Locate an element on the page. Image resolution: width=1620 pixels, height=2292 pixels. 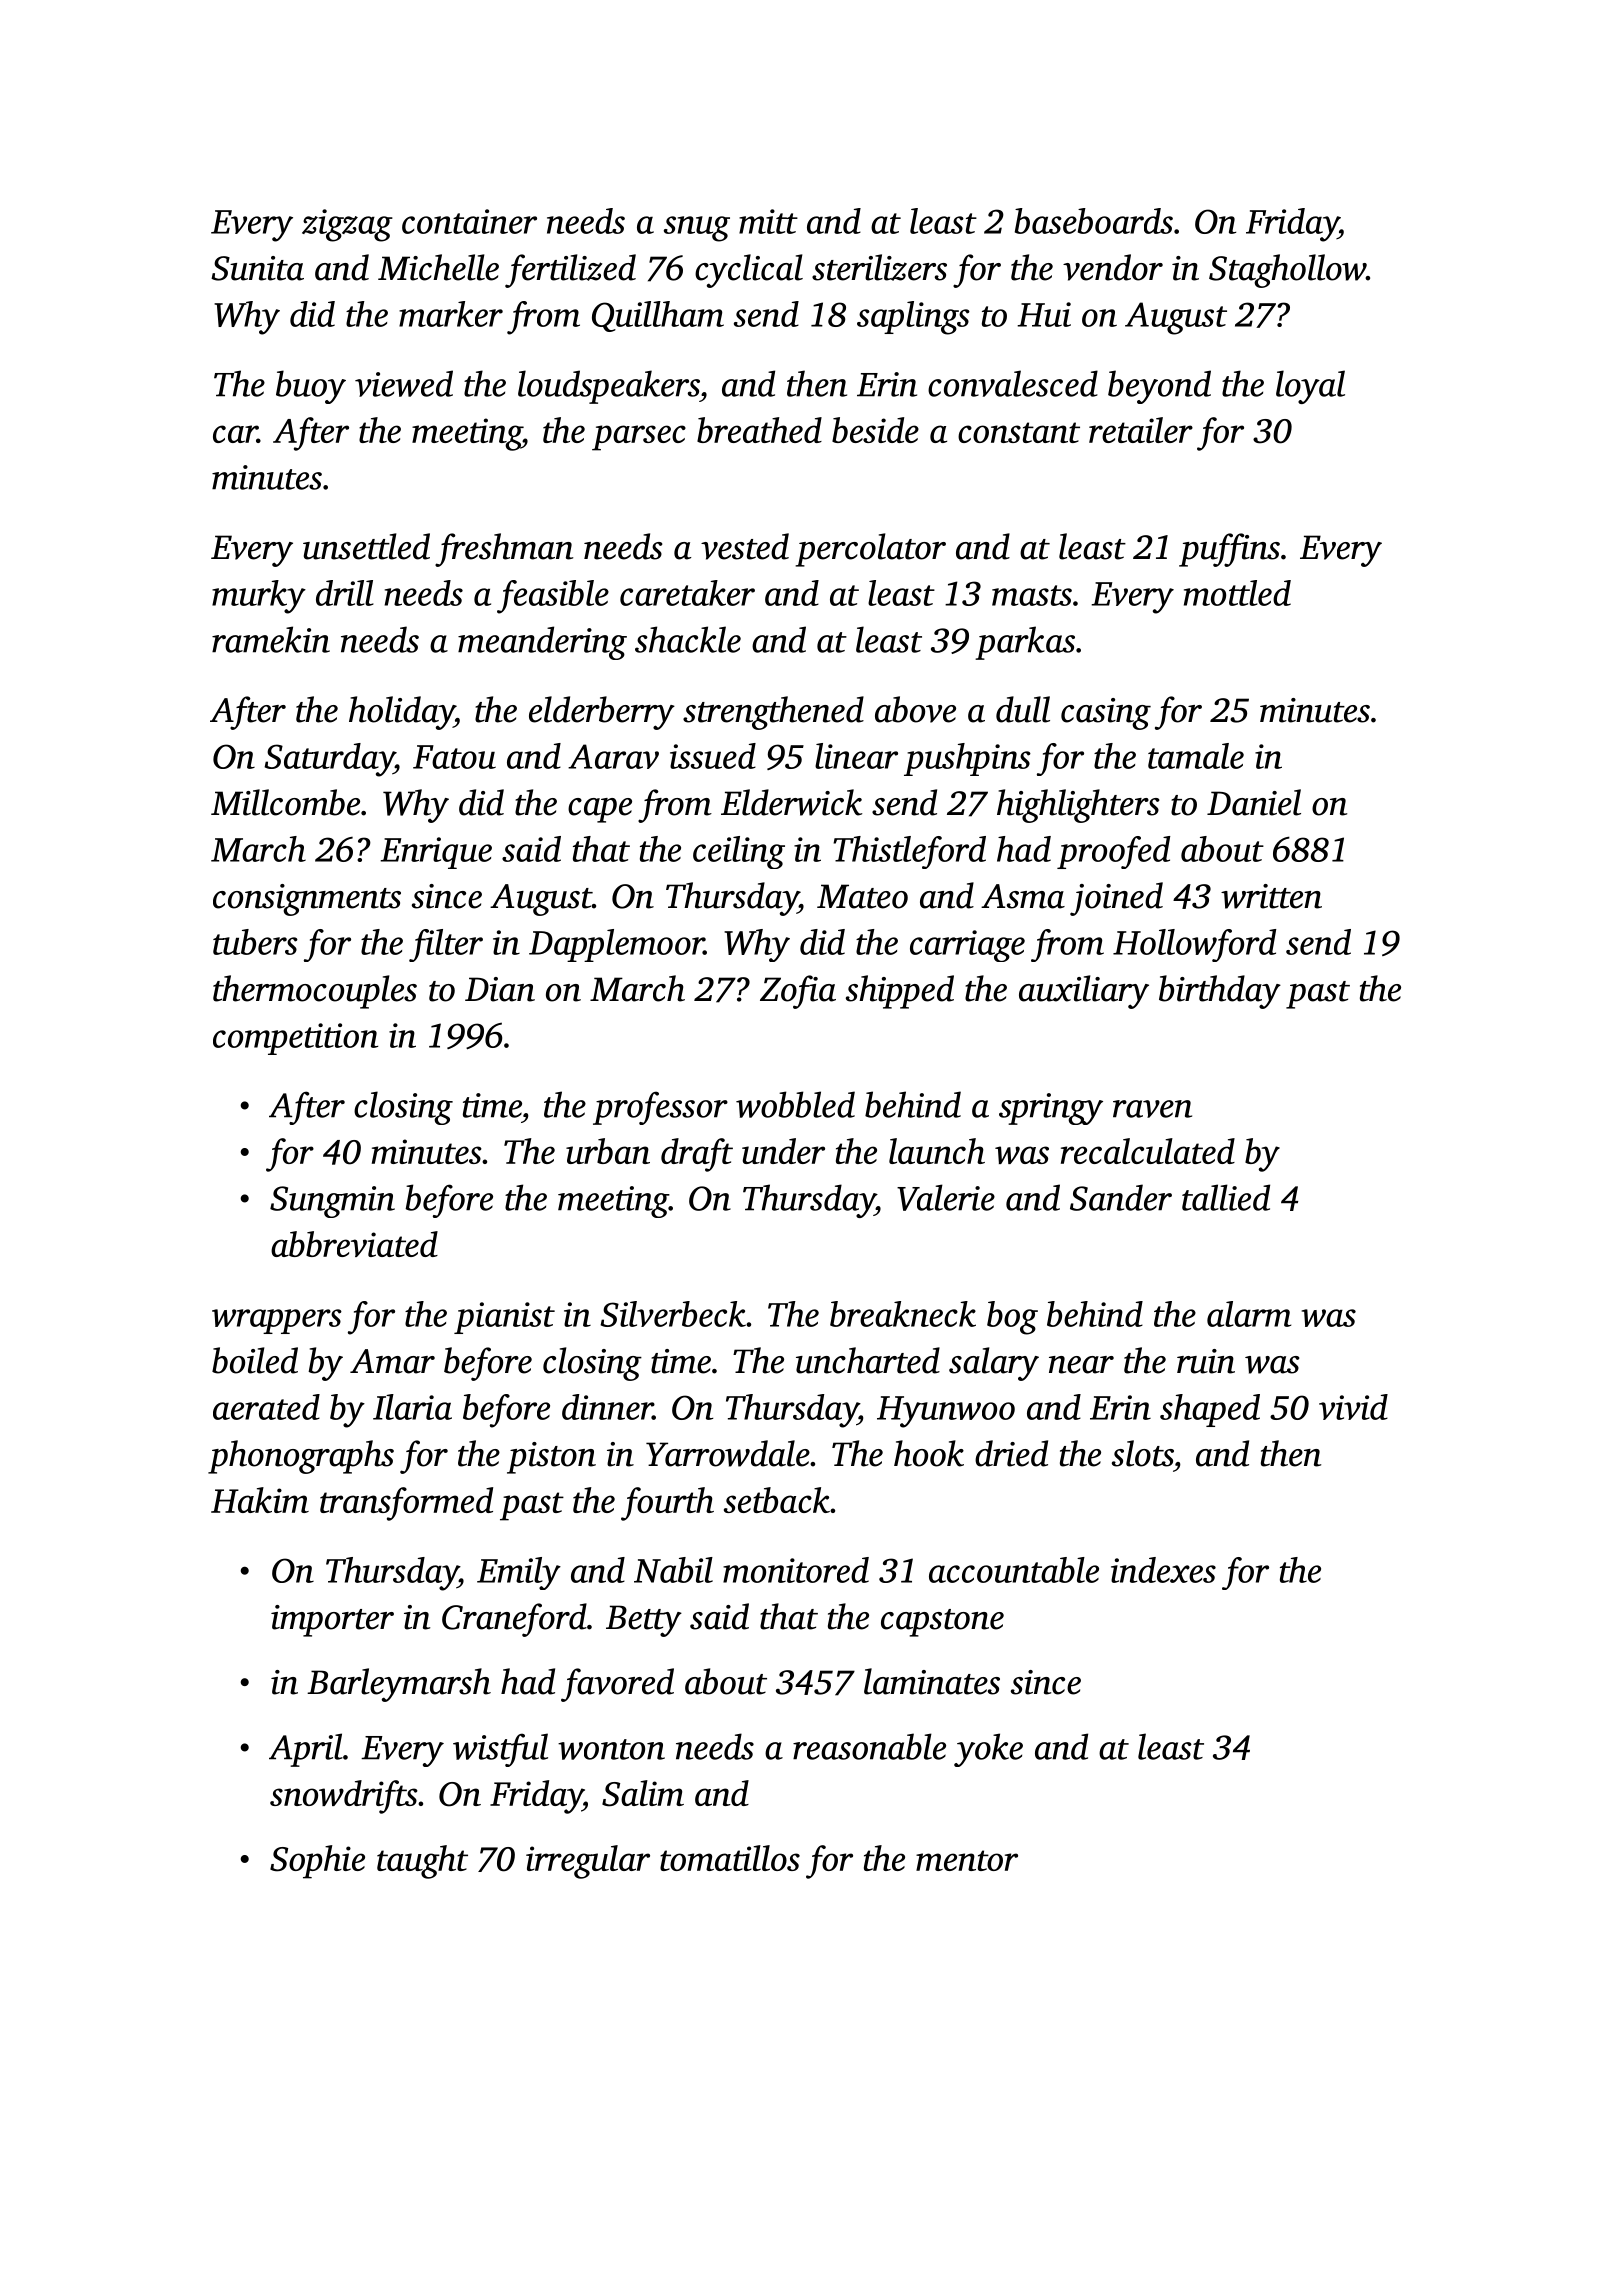
tamale is located at coordinates (1196, 756).
